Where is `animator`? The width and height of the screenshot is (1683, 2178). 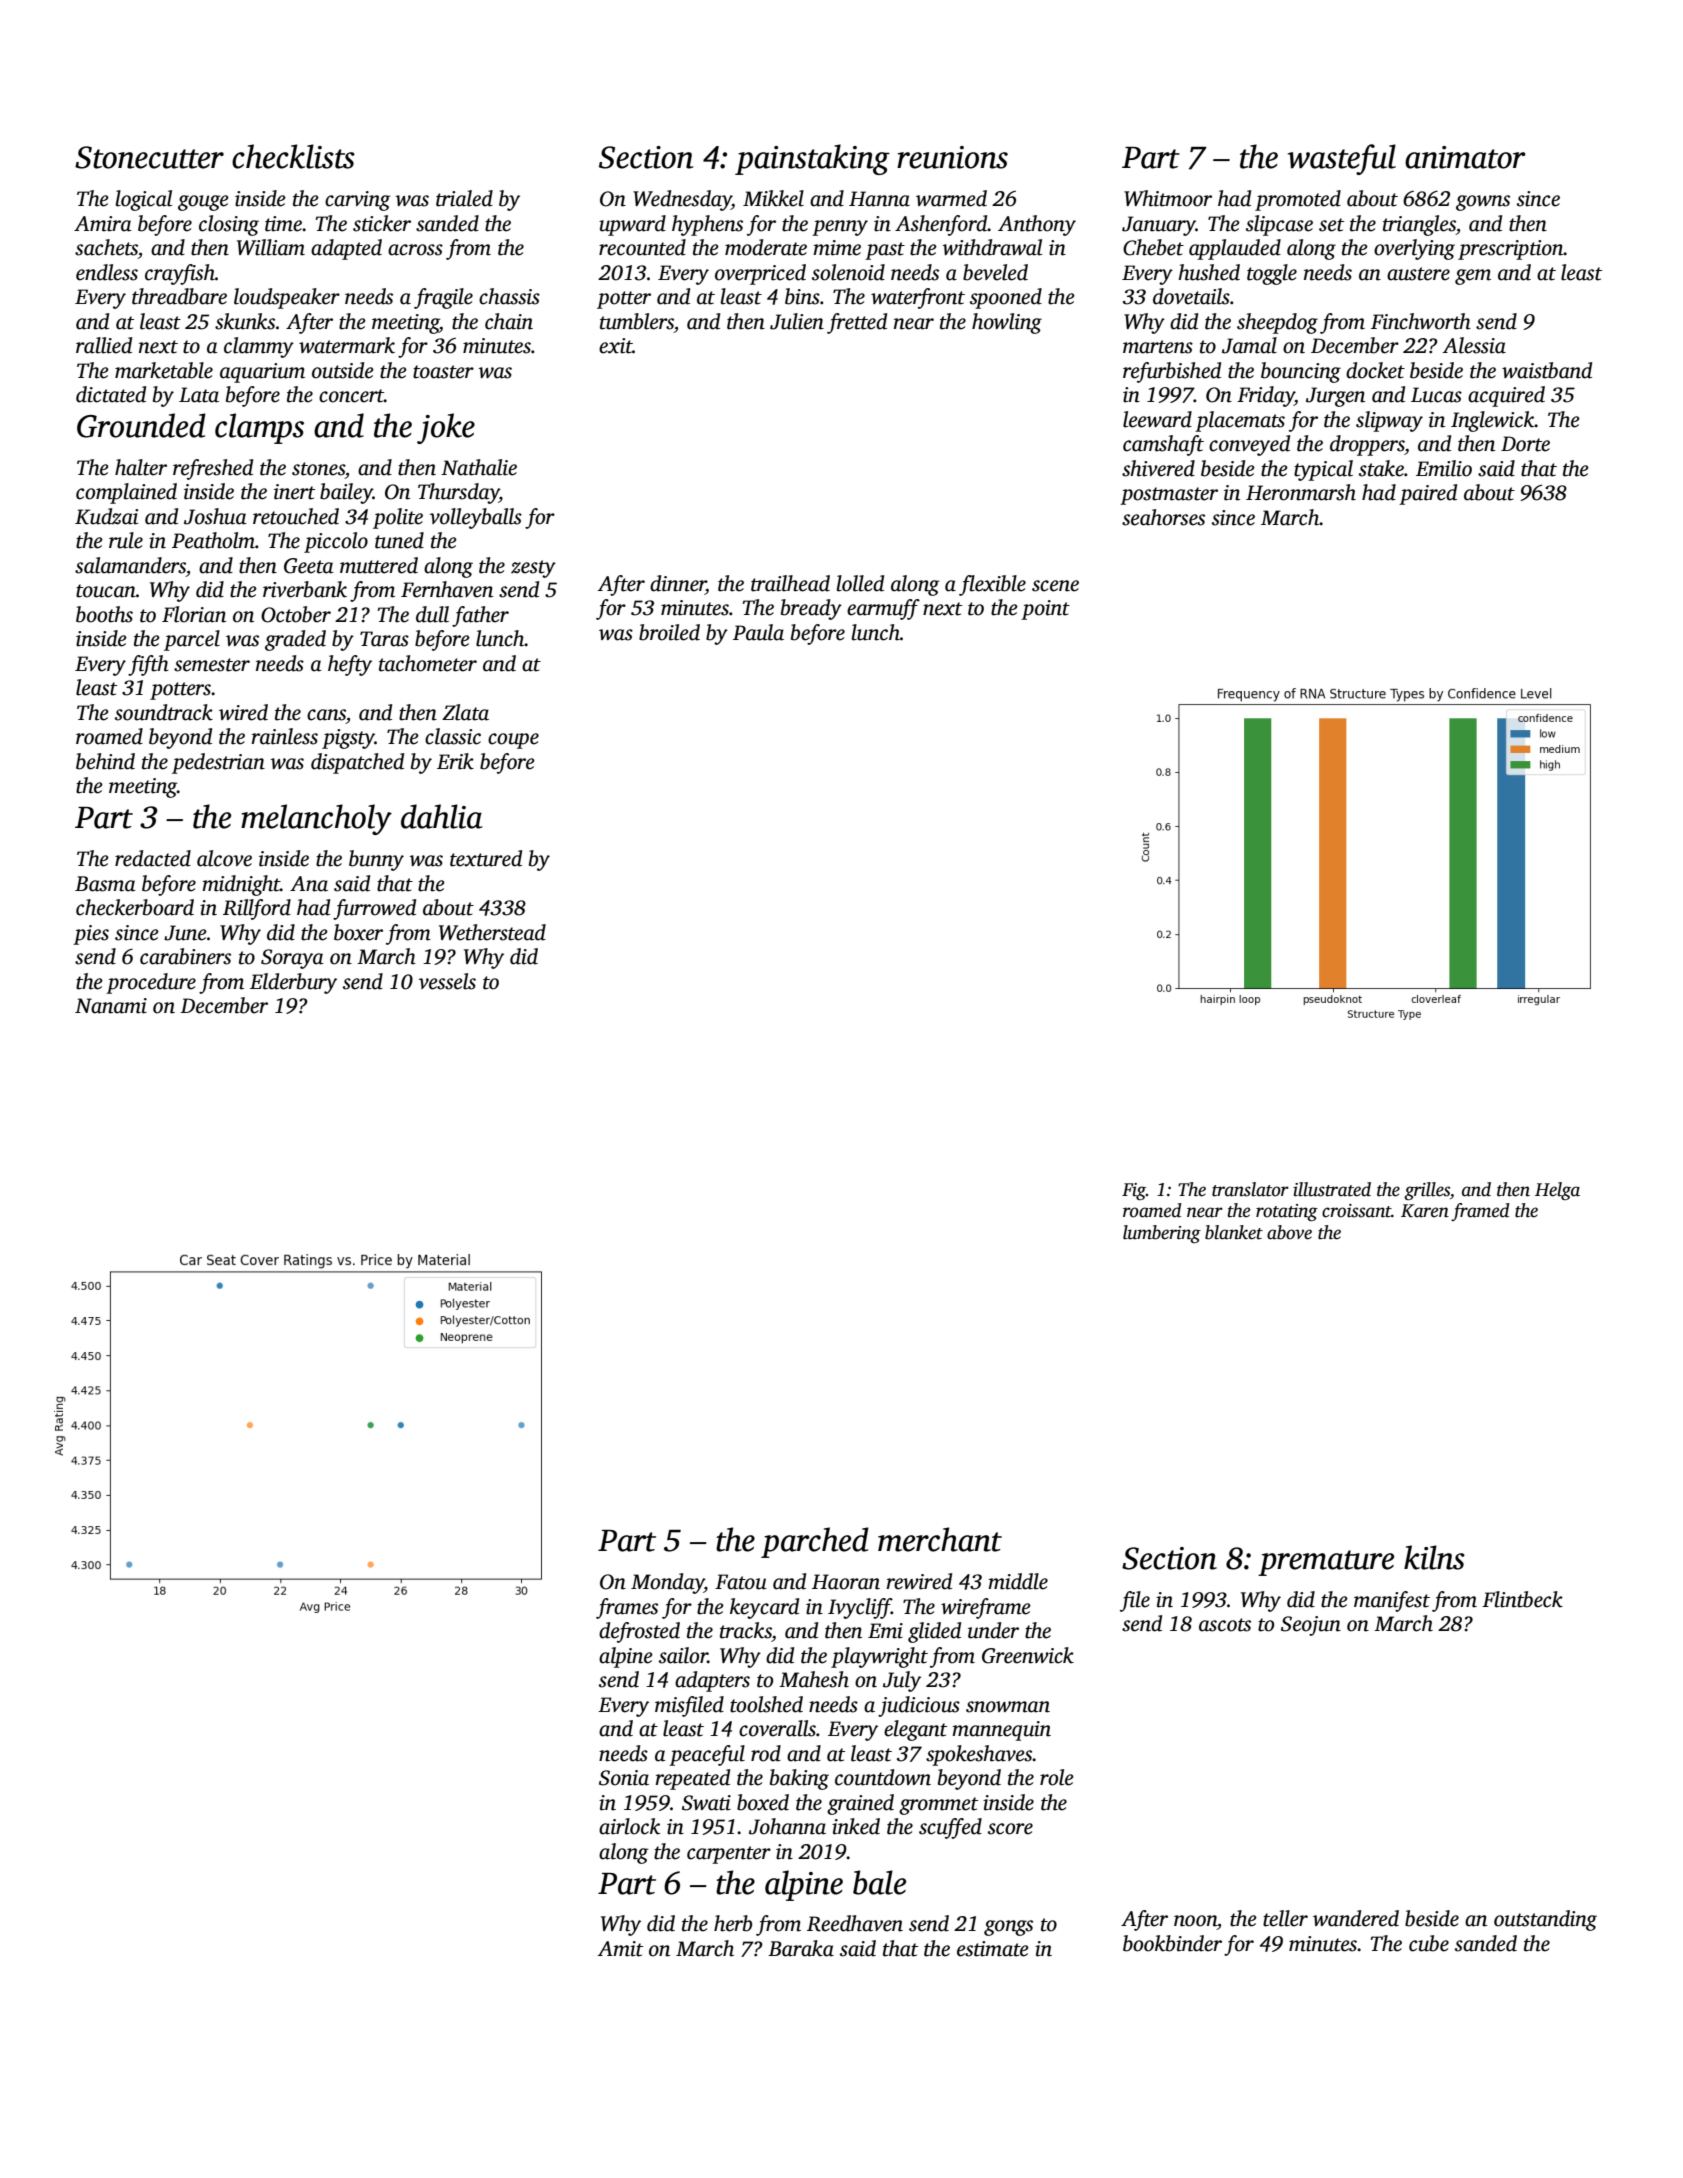
animator is located at coordinates (1465, 157).
